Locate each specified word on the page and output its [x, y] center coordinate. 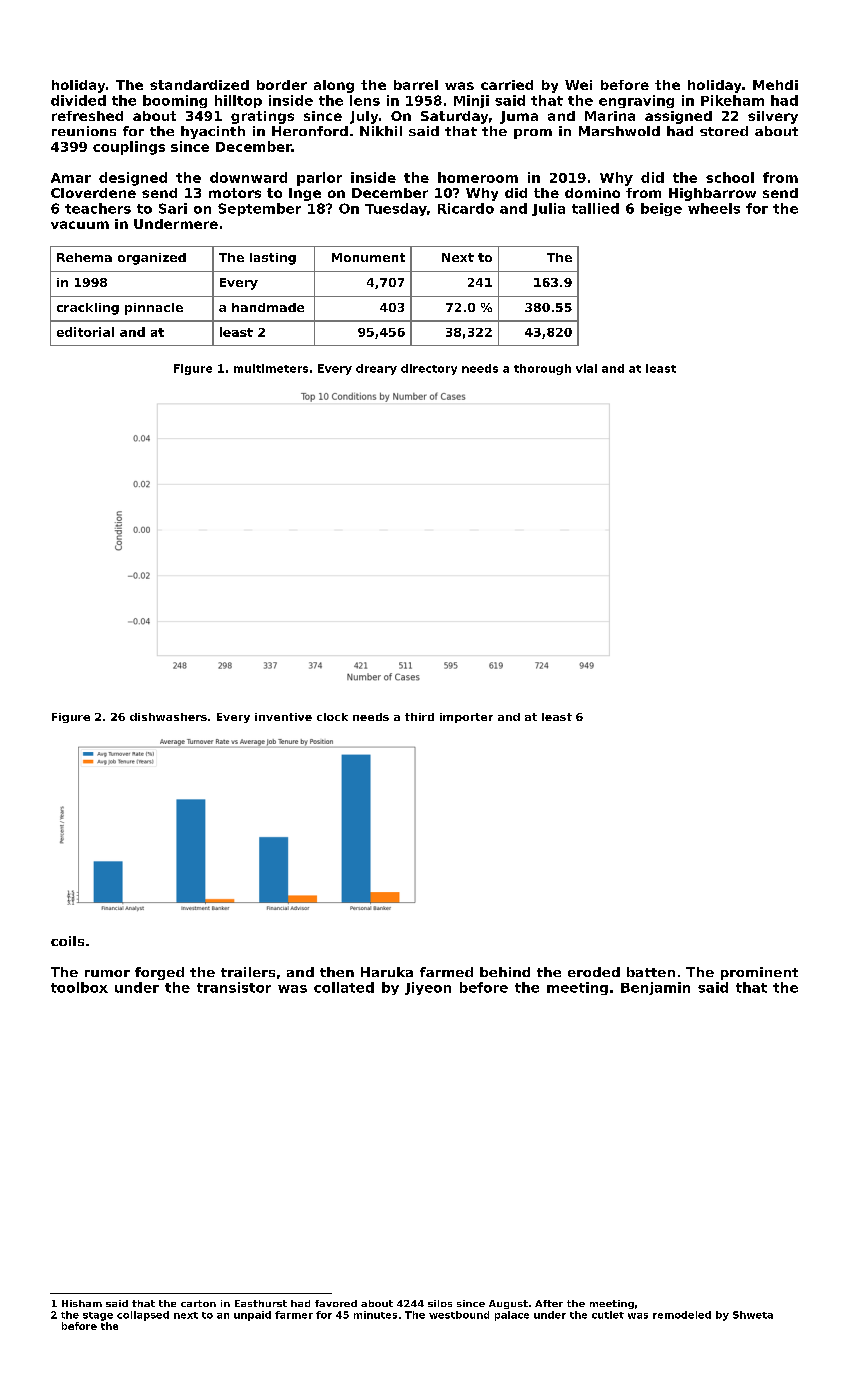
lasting [273, 259]
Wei [578, 85]
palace [512, 1316]
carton [198, 1303]
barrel [416, 85]
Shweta [753, 1315]
